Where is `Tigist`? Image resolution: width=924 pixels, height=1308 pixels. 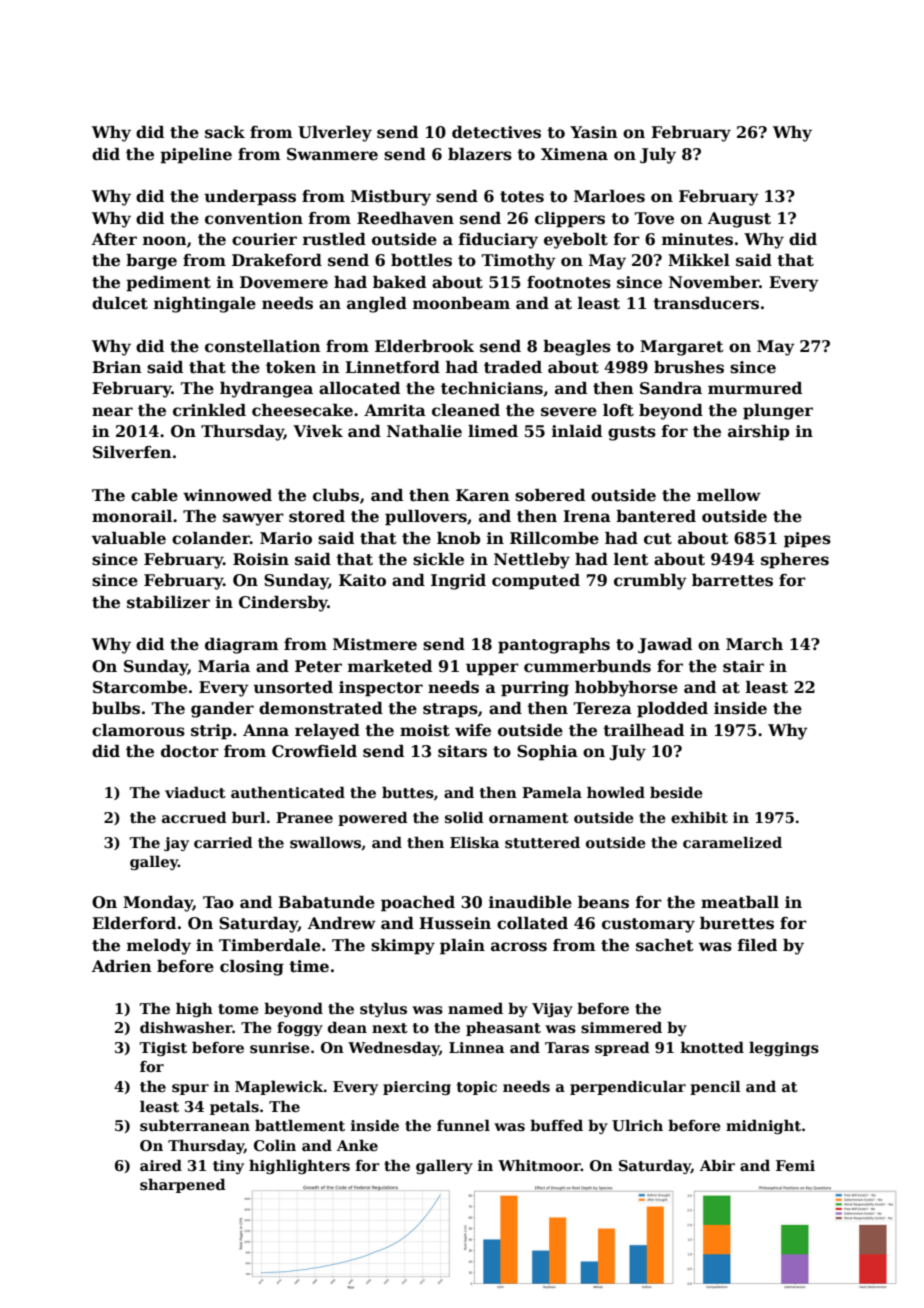
Tigist is located at coordinates (163, 1049).
